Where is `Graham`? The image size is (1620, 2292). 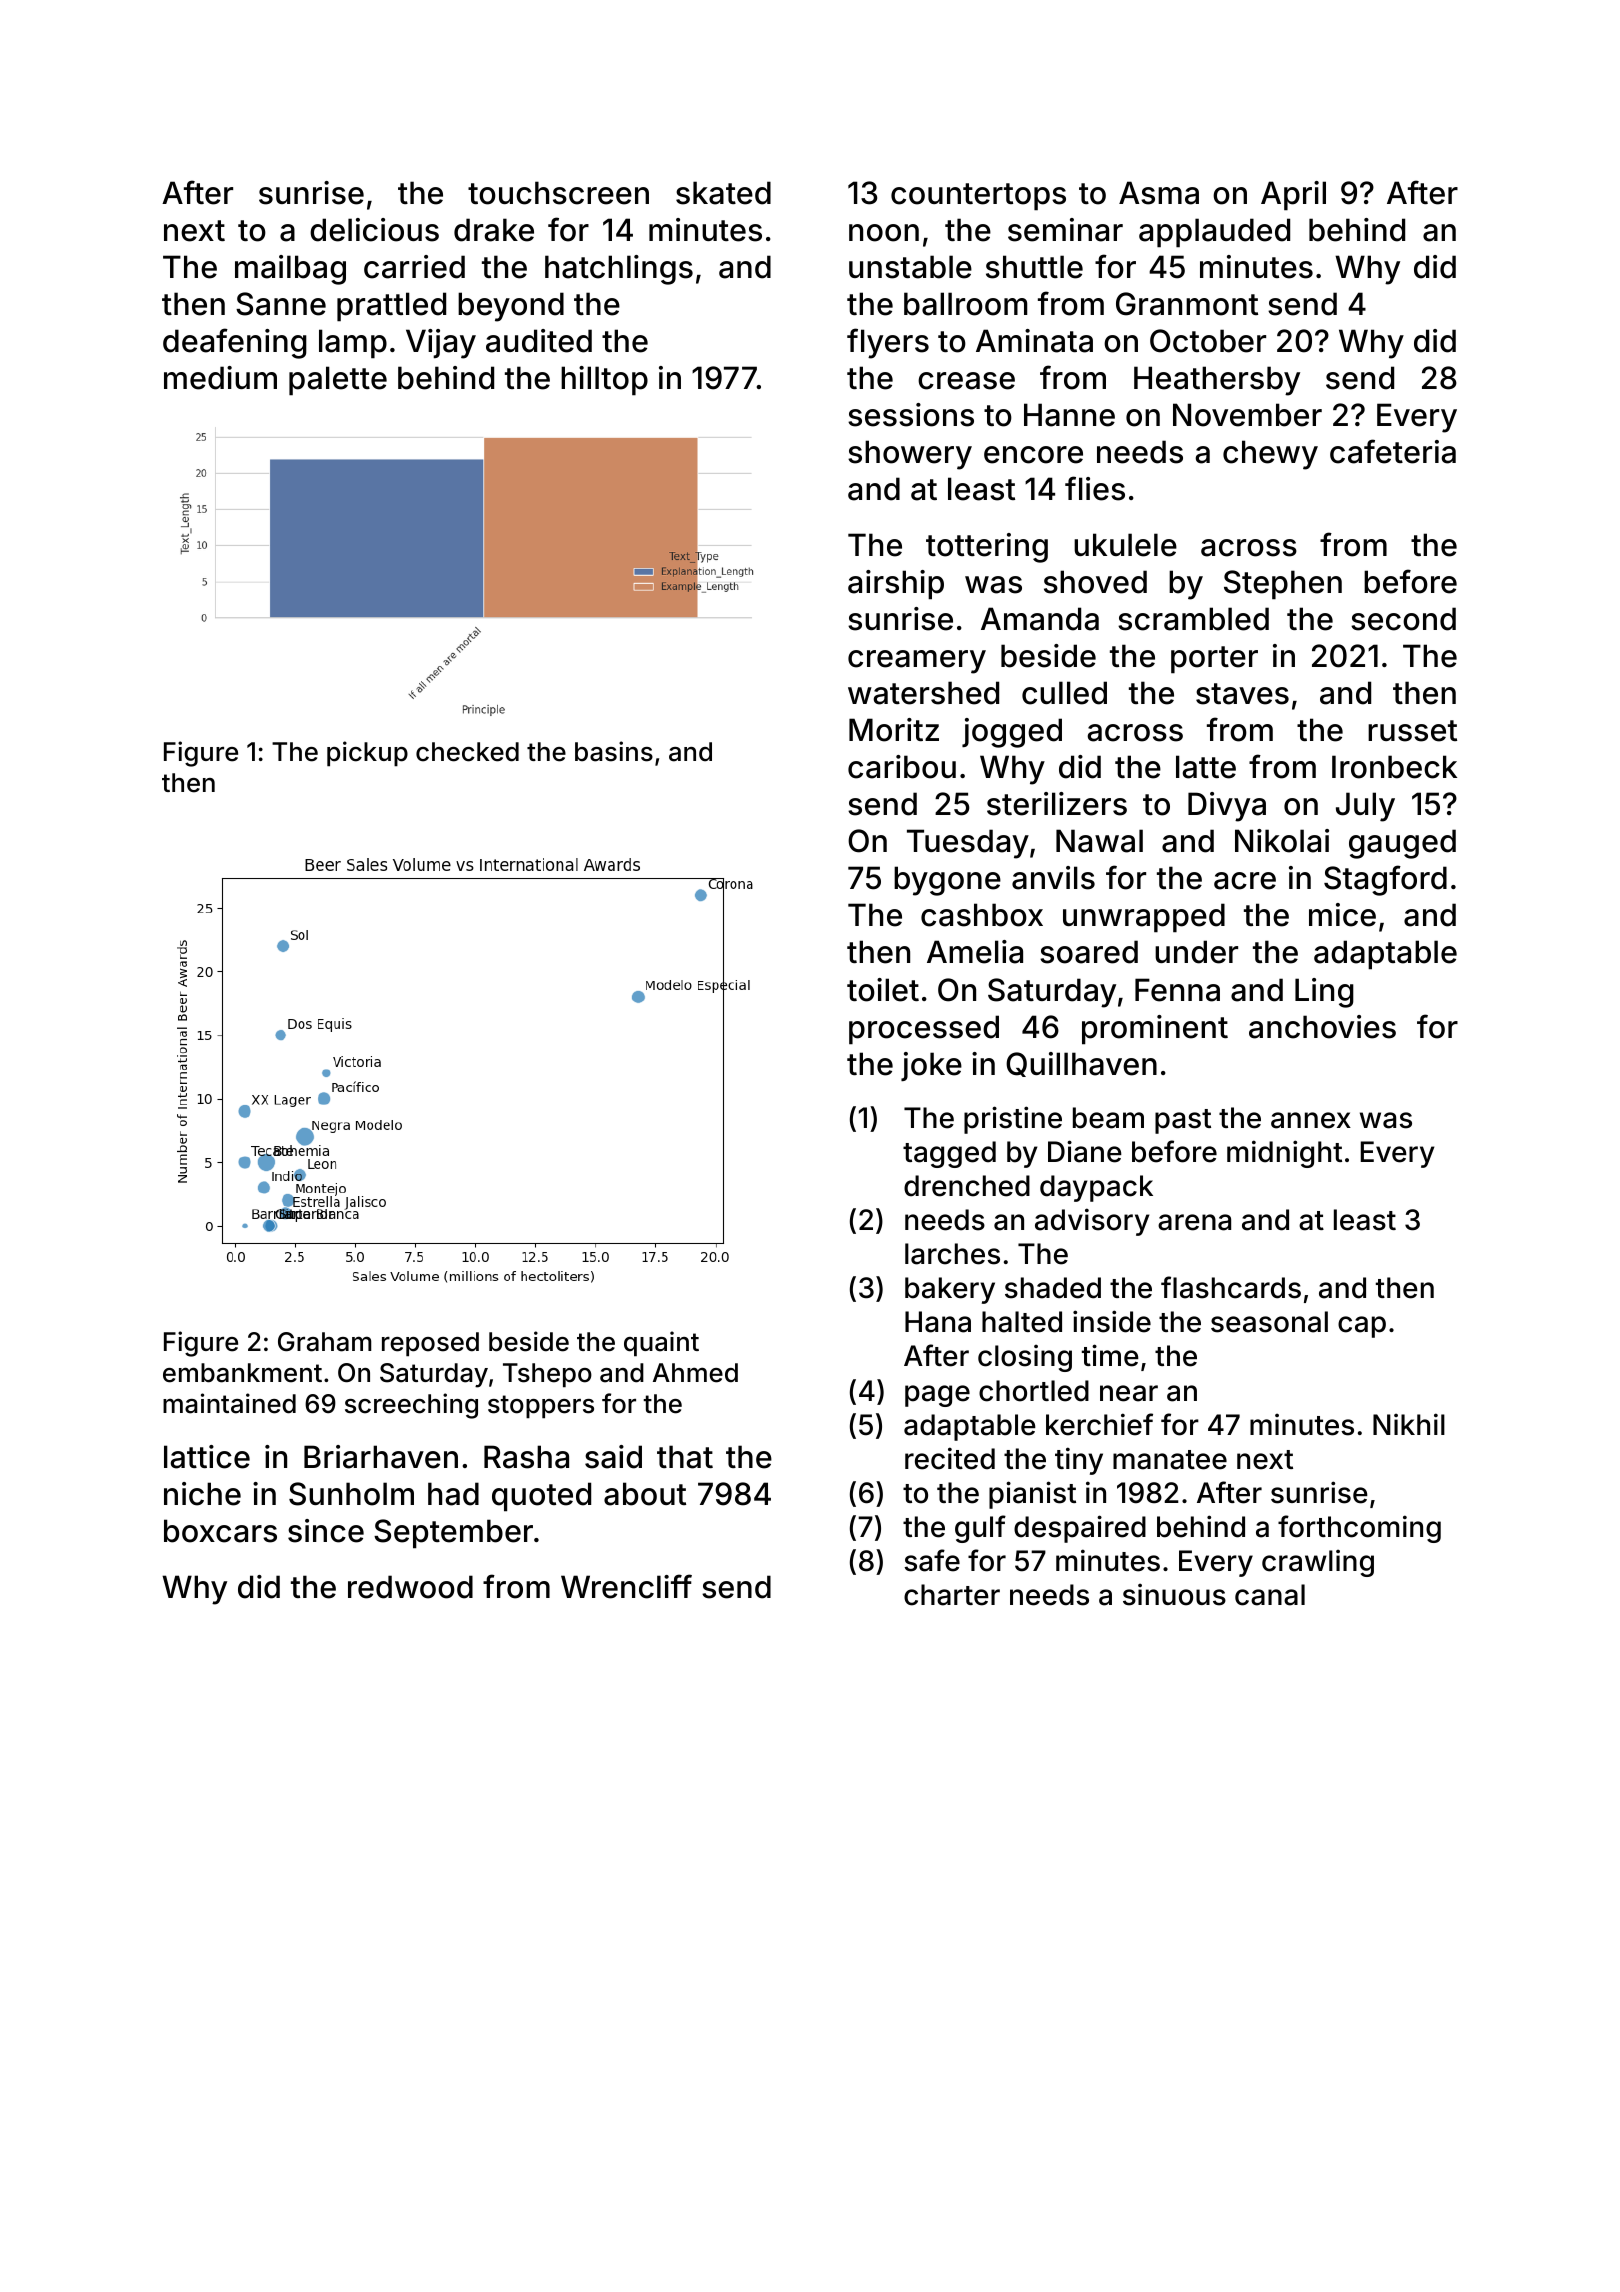
Graham is located at coordinates (324, 1342).
